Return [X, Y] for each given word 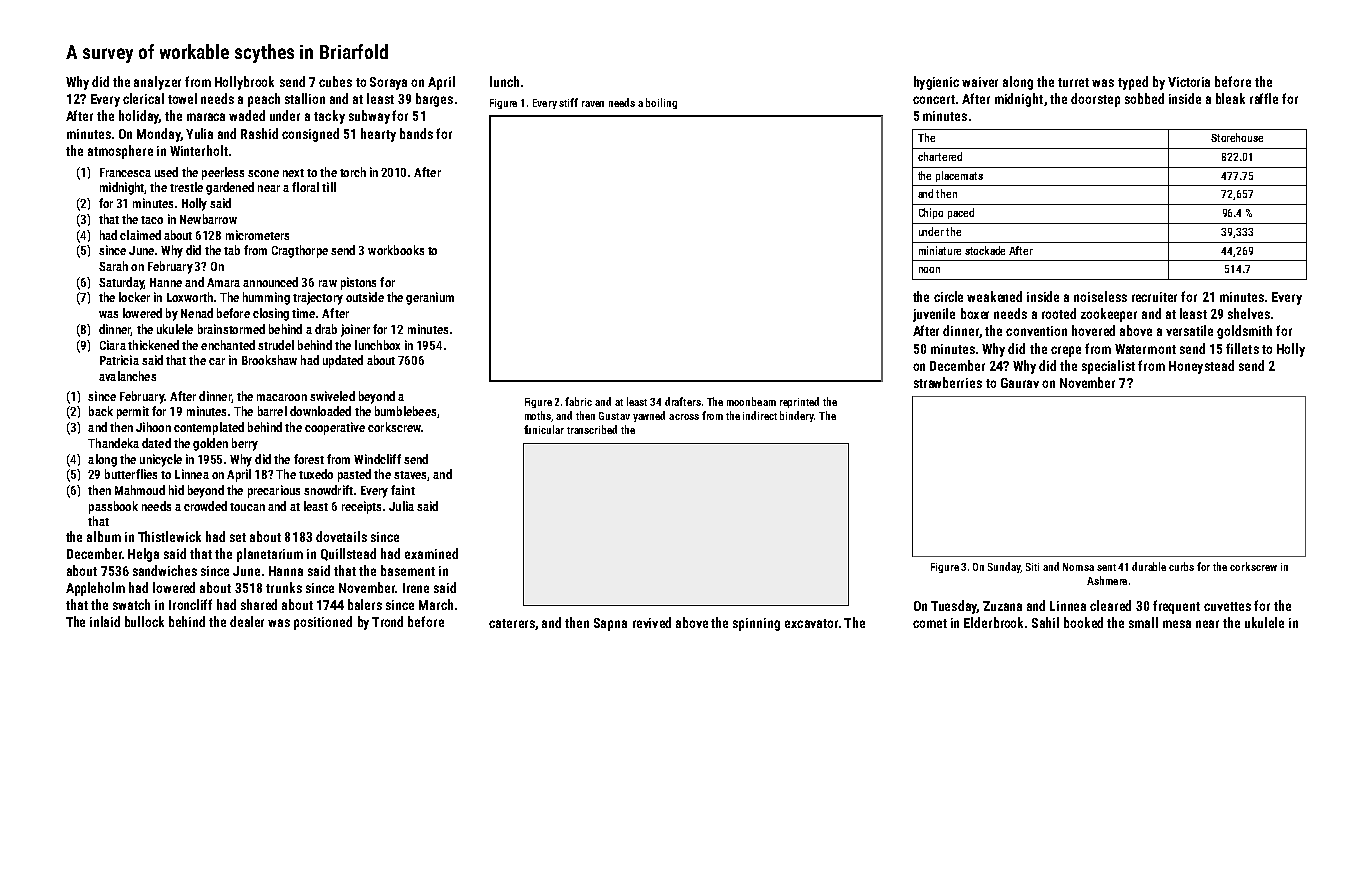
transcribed [592, 429]
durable [1149, 566]
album [104, 536]
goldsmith [1244, 332]
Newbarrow [208, 219]
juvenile [934, 315]
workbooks [396, 250]
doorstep [1095, 100]
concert [934, 99]
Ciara [113, 345]
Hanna [286, 571]
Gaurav [1020, 383]
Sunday [1004, 567]
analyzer [157, 83]
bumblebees [405, 411]
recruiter [1154, 297]
